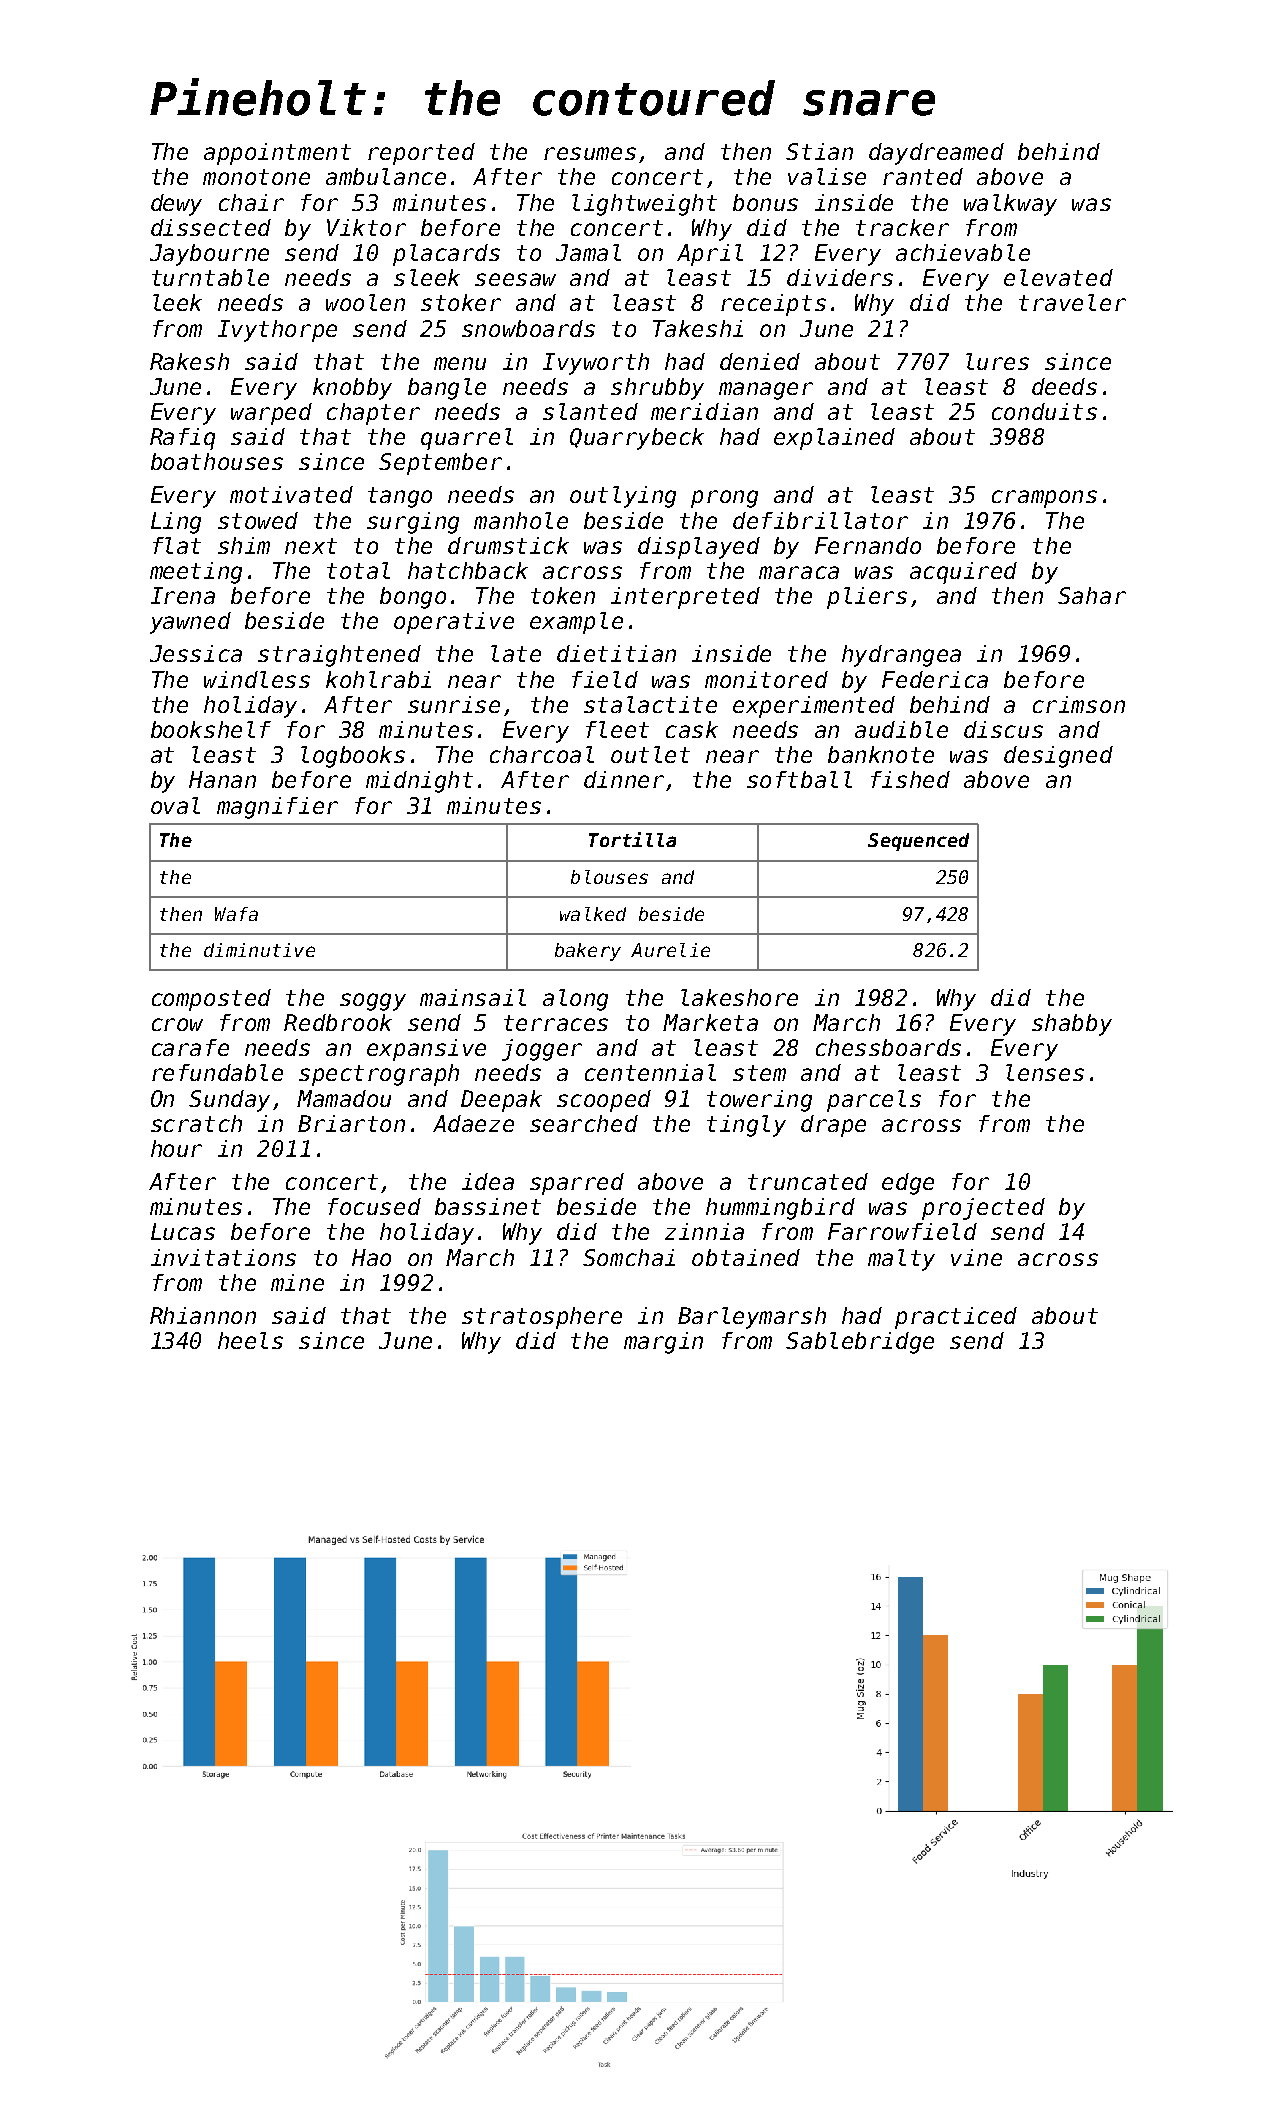 Image resolution: width=1283 pixels, height=2113 pixels. I want to click on appointment, so click(277, 154).
